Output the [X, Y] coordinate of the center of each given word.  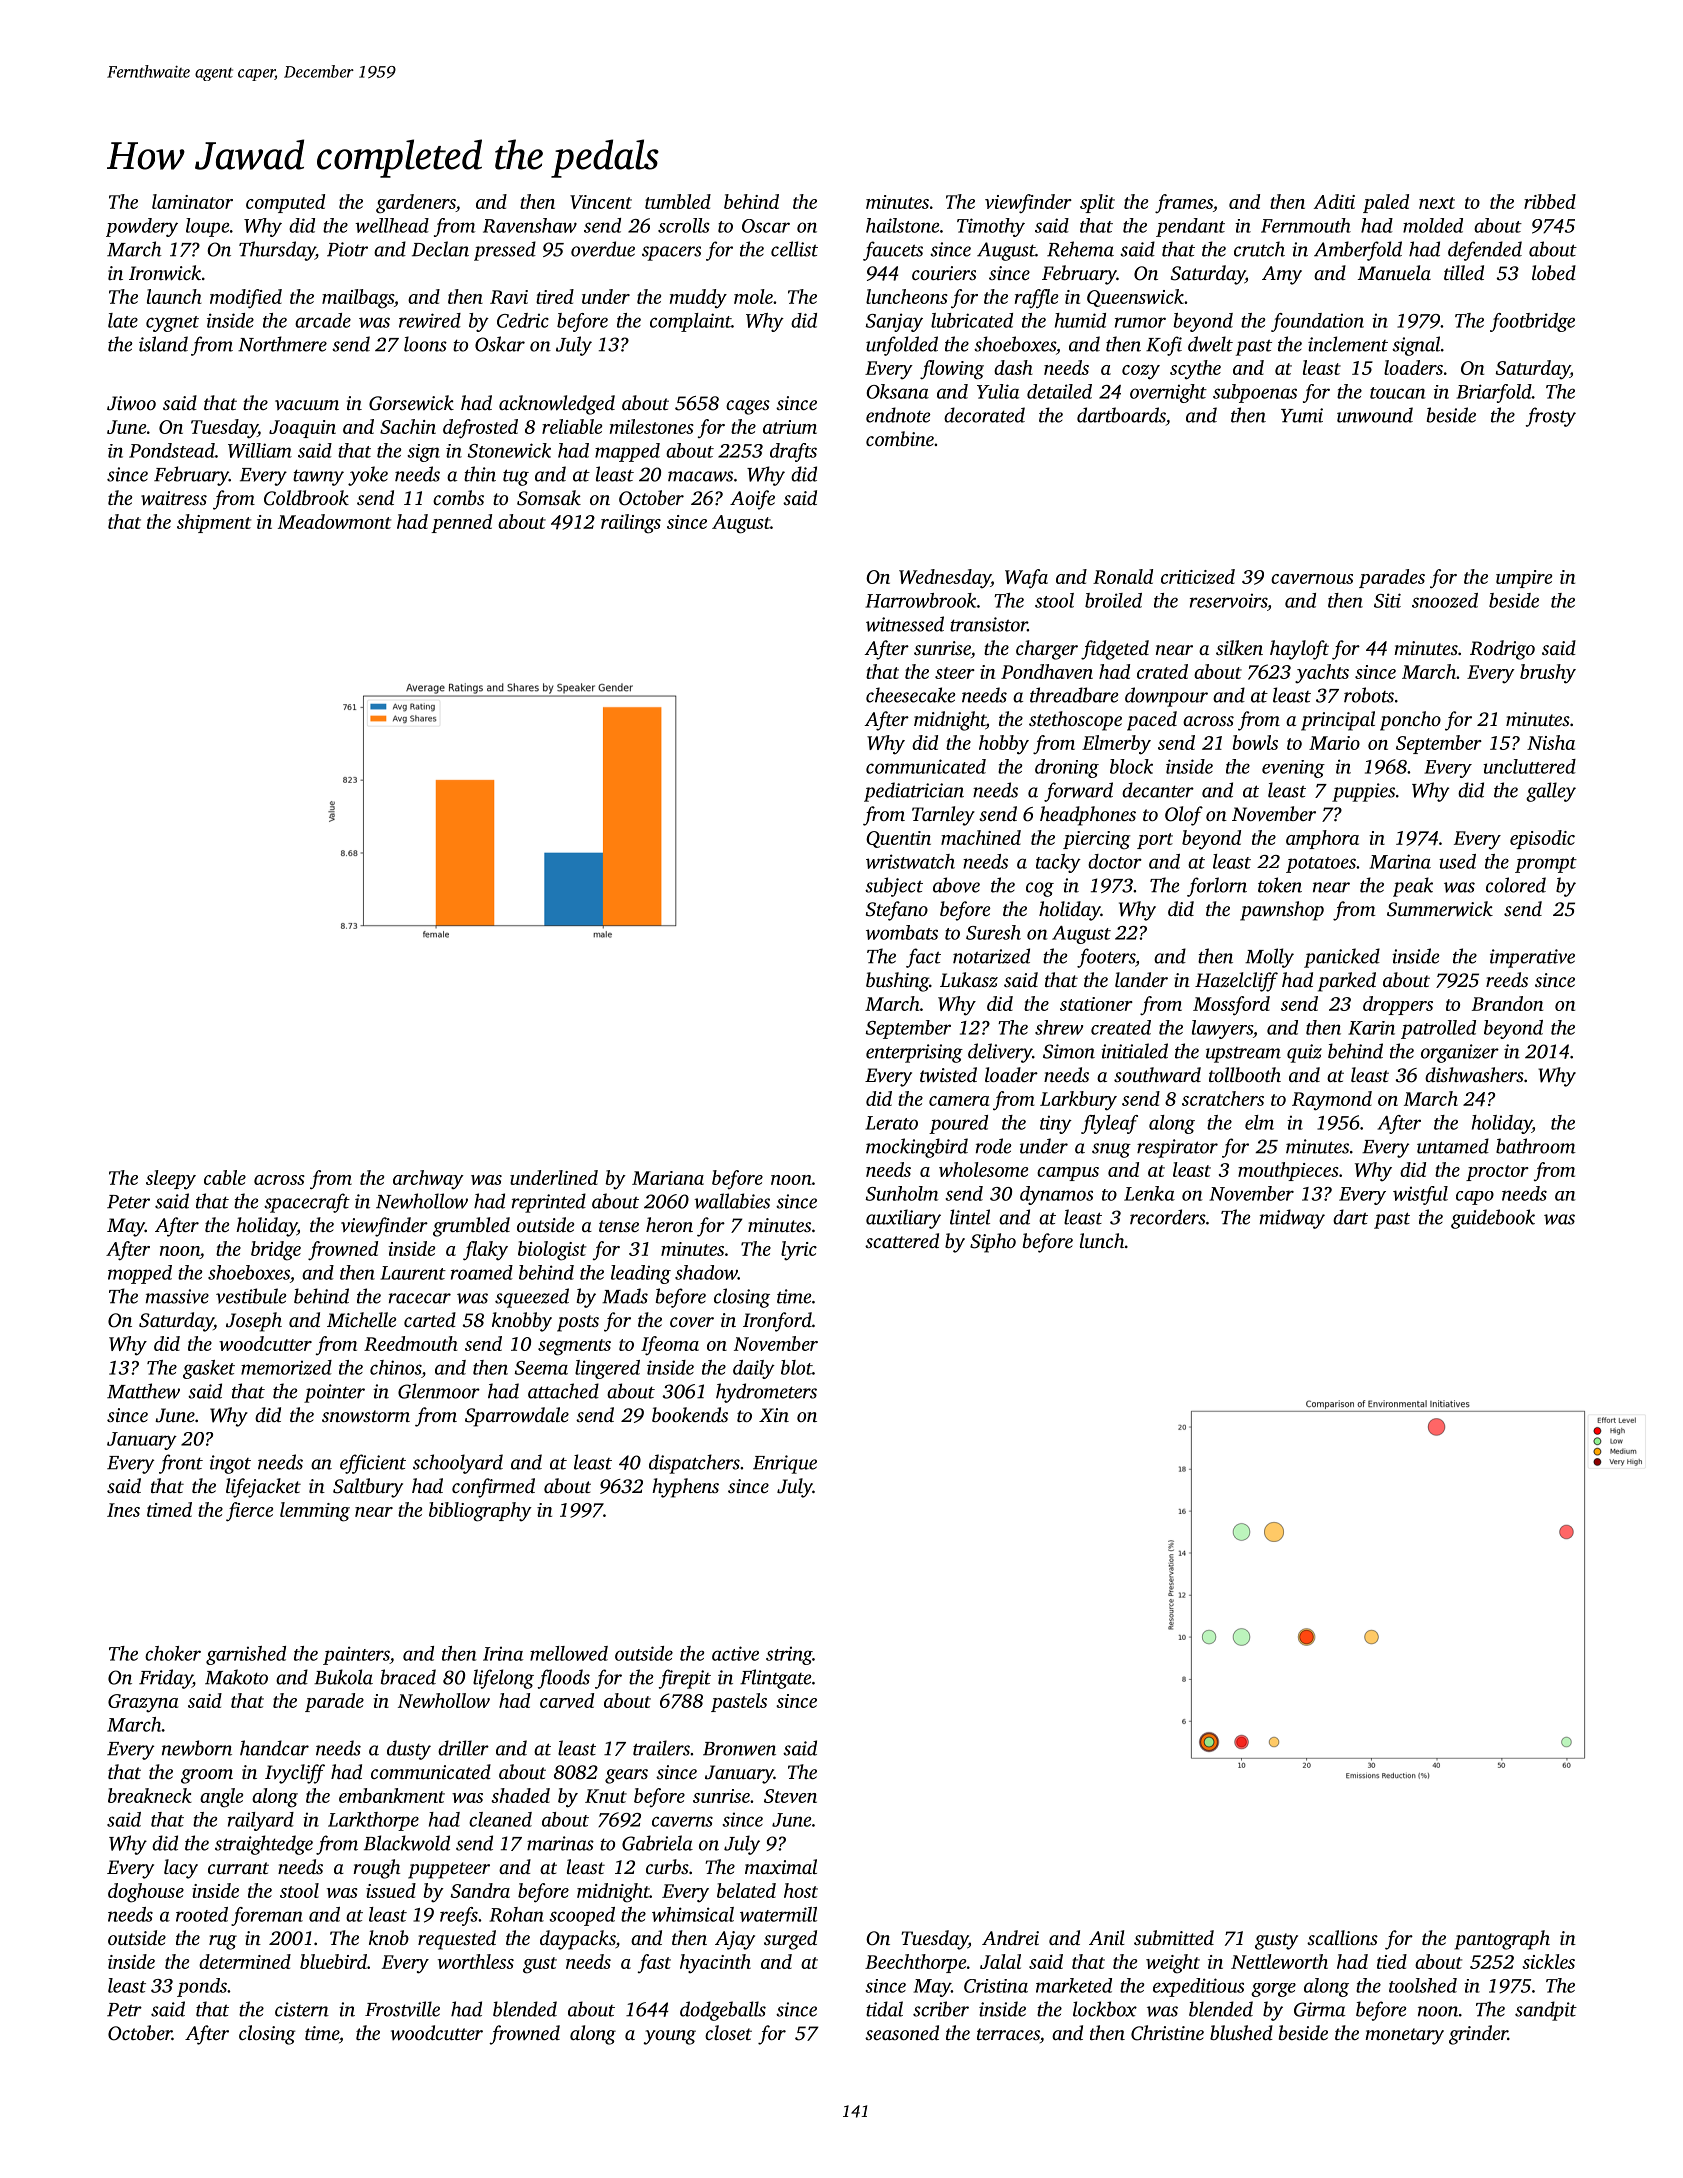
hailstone [902, 225]
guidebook [1493, 1219]
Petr [124, 2010]
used [1457, 861]
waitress [174, 498]
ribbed [1550, 201]
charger [1047, 650]
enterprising [914, 1053]
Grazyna [143, 1703]
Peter [128, 1202]
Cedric [523, 320]
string [789, 1655]
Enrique [785, 1464]
